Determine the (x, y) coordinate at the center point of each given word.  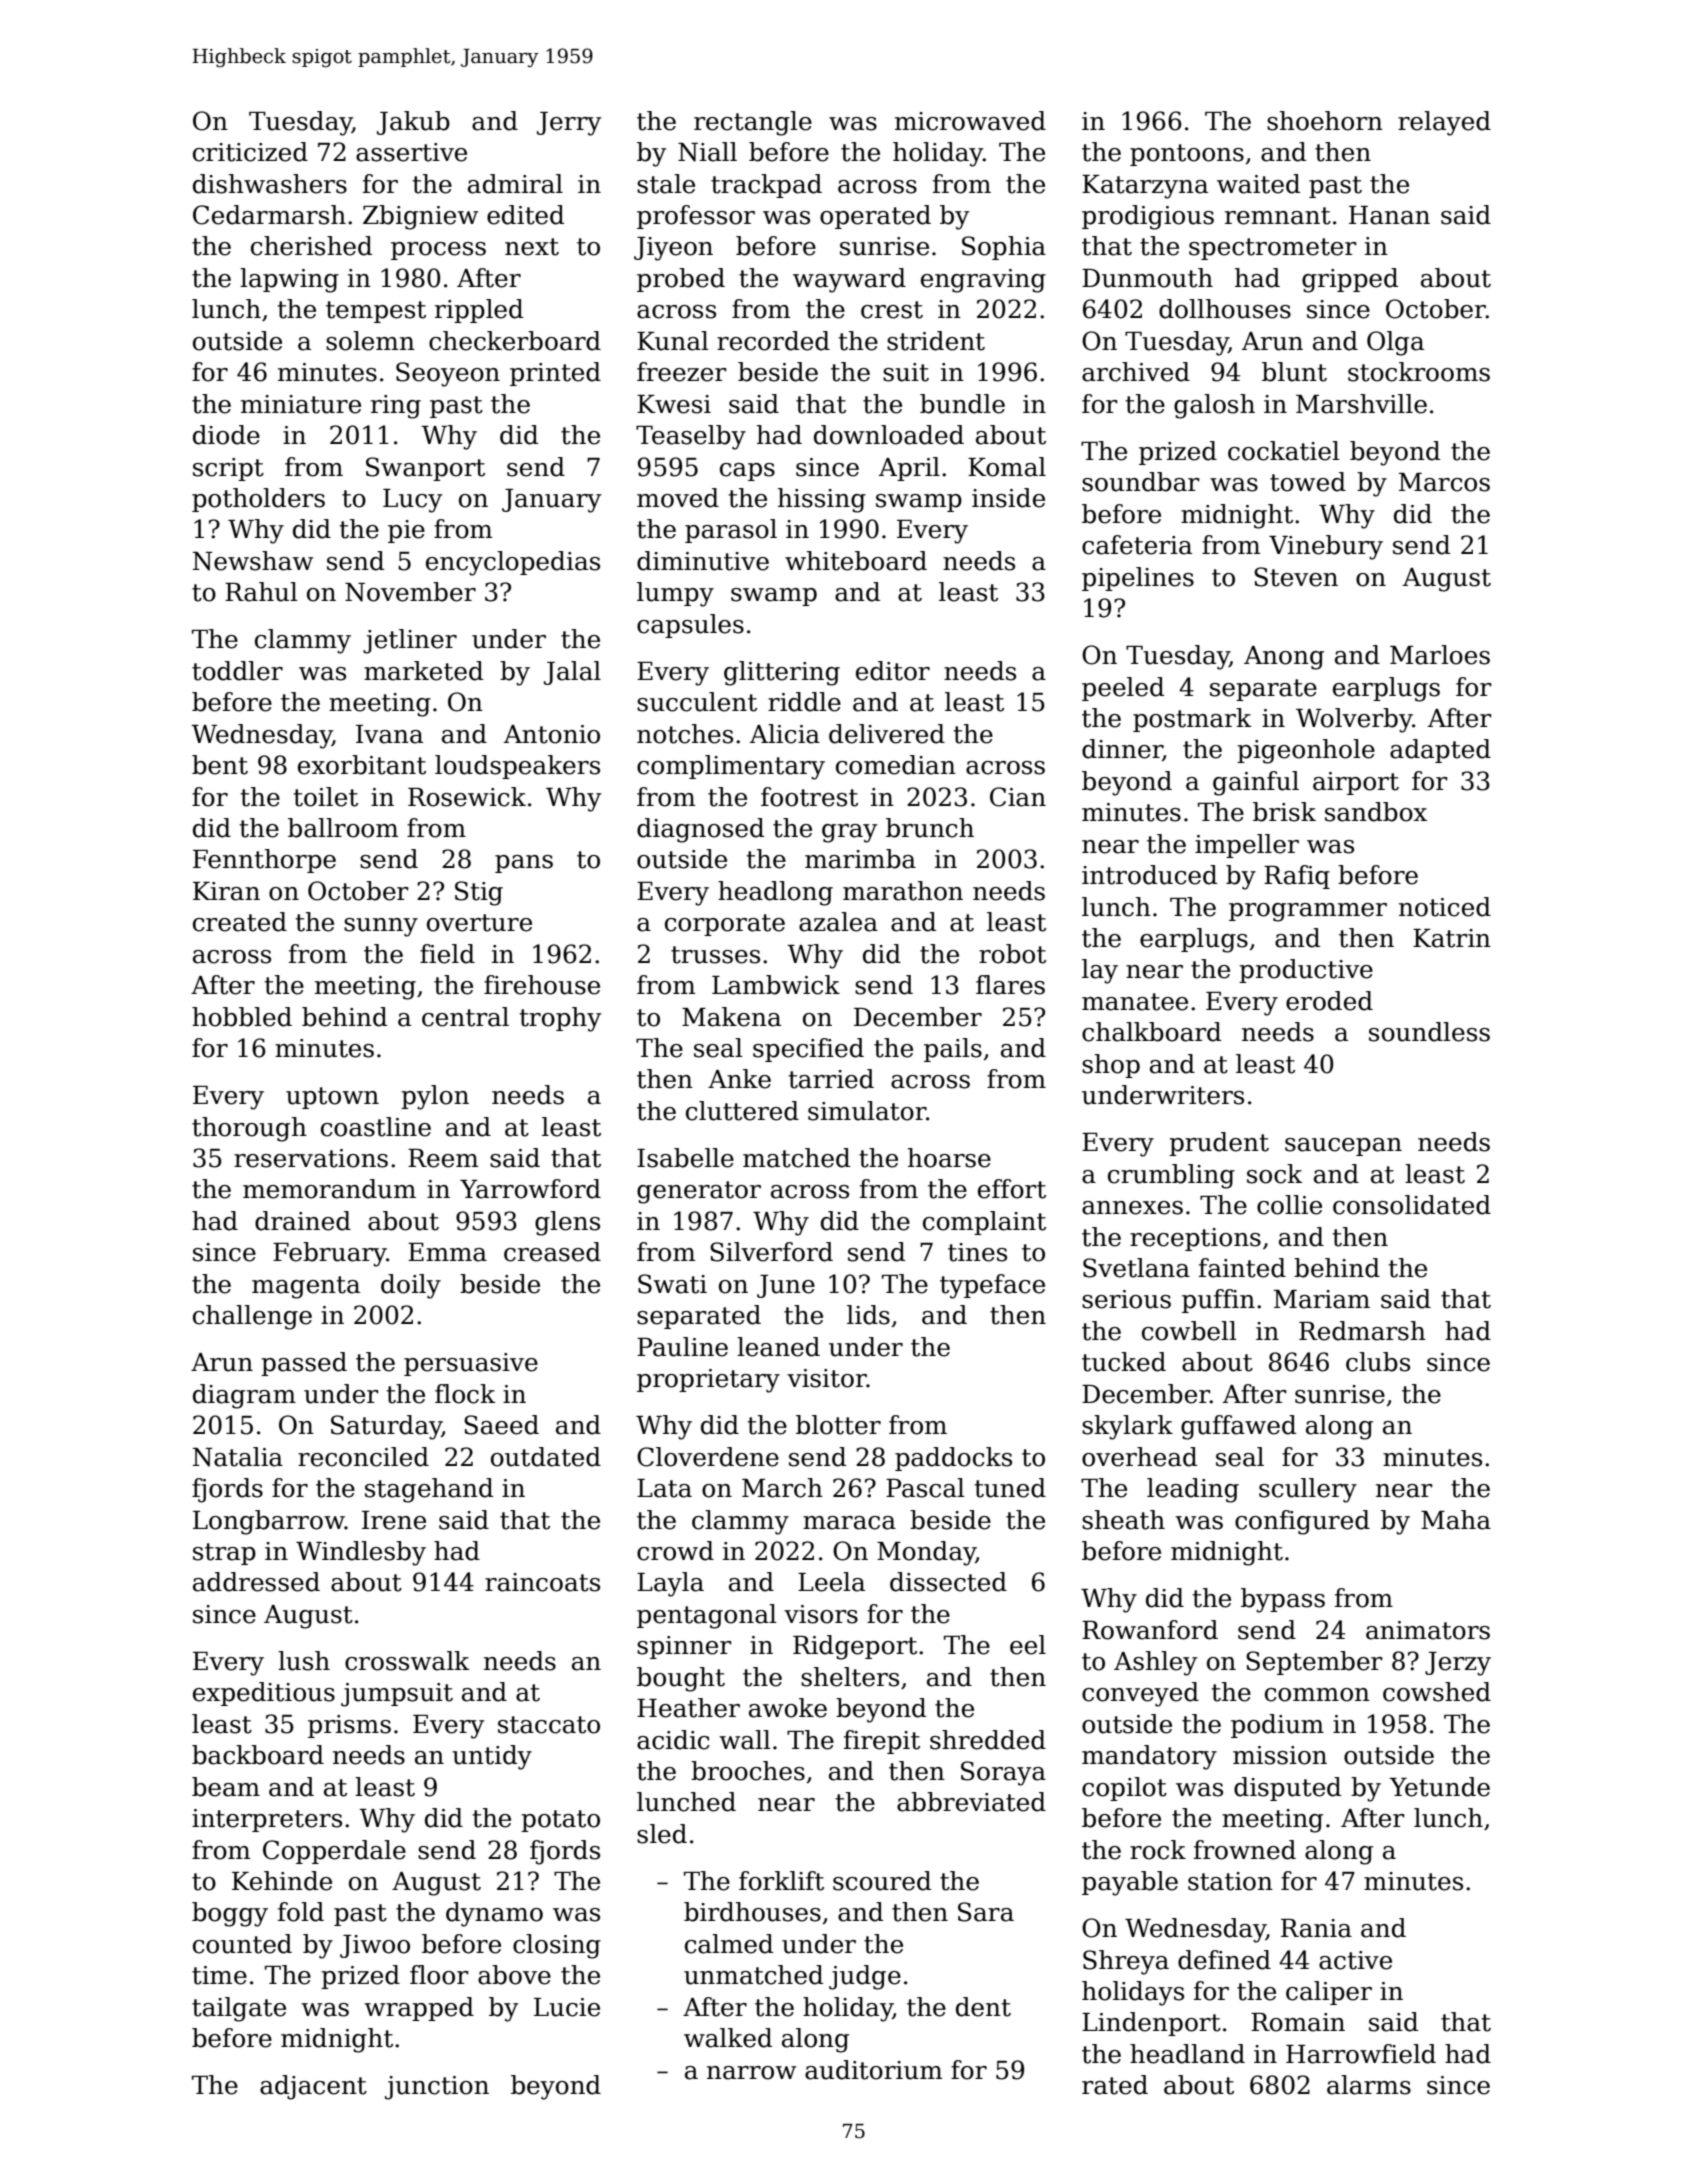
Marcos (1444, 482)
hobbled (242, 1017)
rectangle (753, 123)
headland (1187, 2054)
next (532, 247)
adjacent (313, 2087)
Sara (986, 1912)
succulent (697, 702)
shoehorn (1325, 121)
